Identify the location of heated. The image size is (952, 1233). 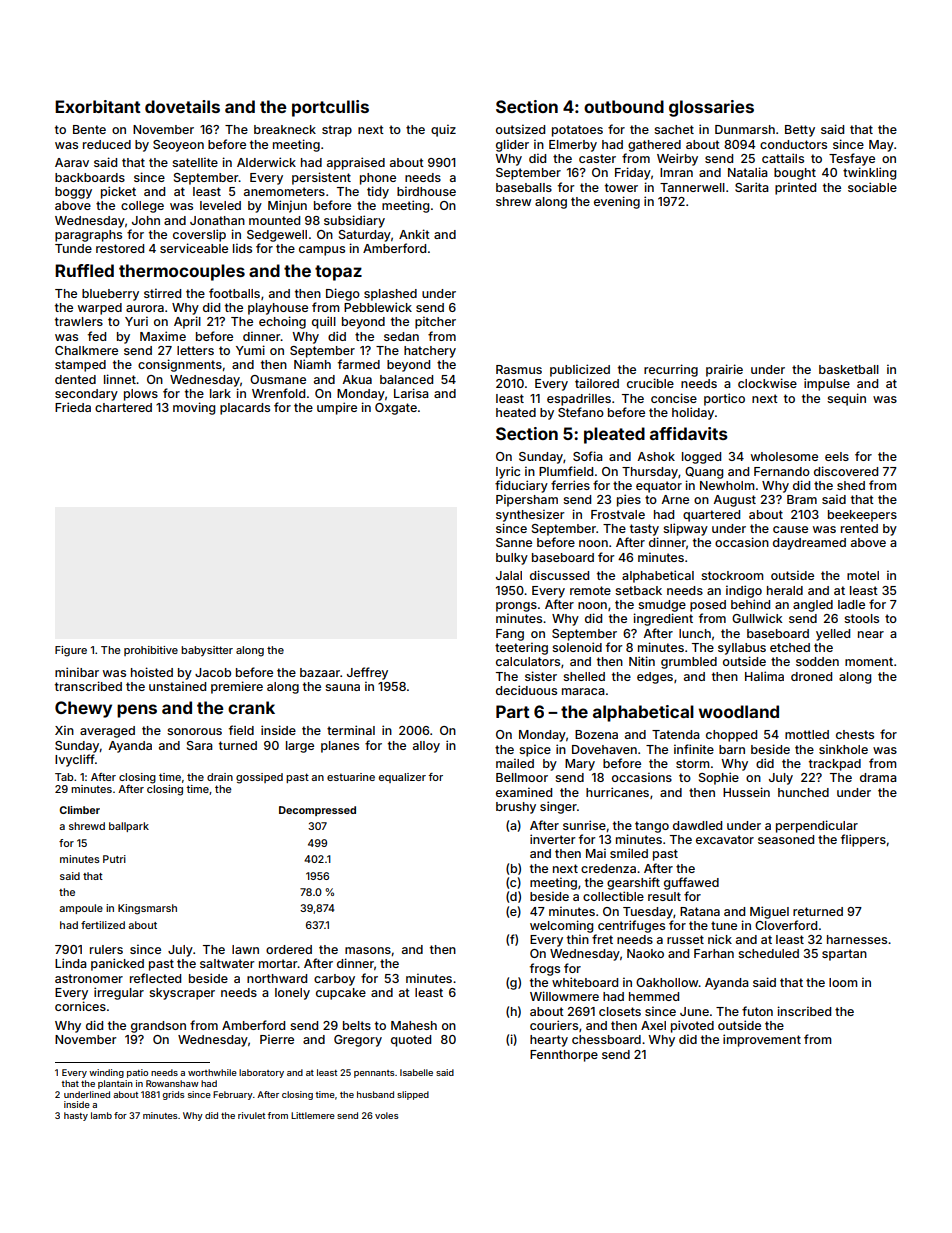
(516, 412).
